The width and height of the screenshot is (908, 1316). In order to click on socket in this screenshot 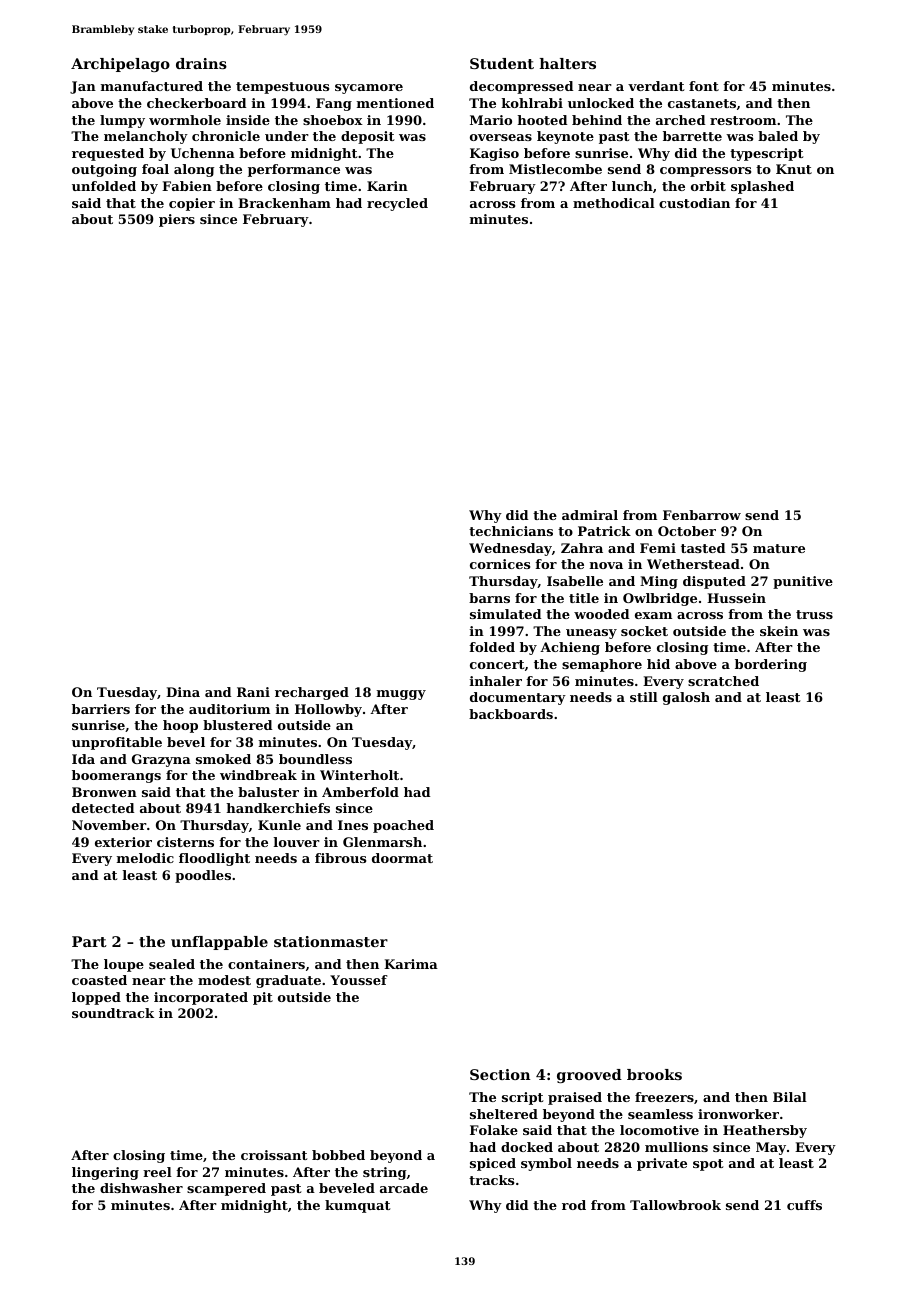, I will do `click(644, 631)`.
